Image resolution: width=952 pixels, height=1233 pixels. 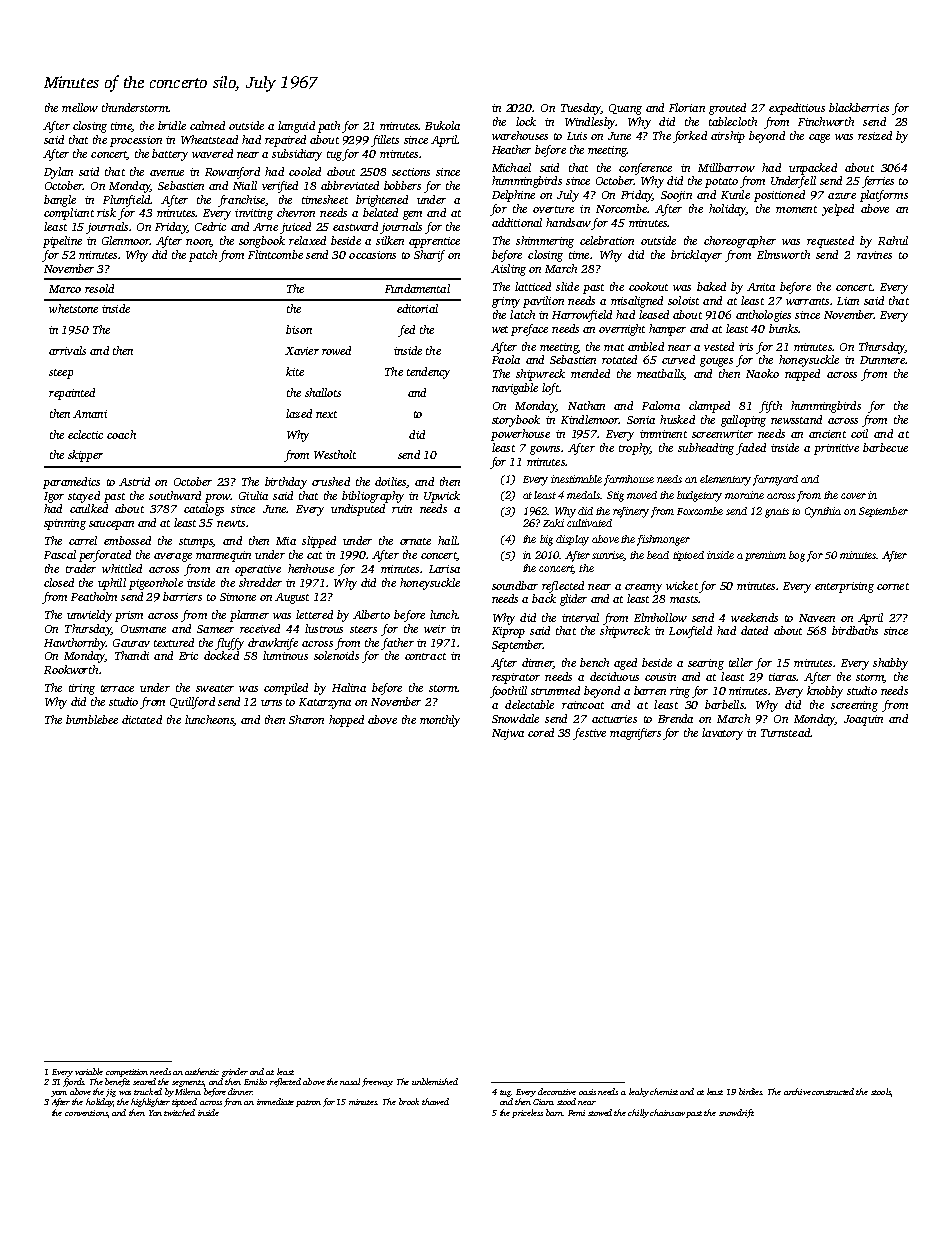 What do you see at coordinates (280, 187) in the screenshot?
I see `verified` at bounding box center [280, 187].
